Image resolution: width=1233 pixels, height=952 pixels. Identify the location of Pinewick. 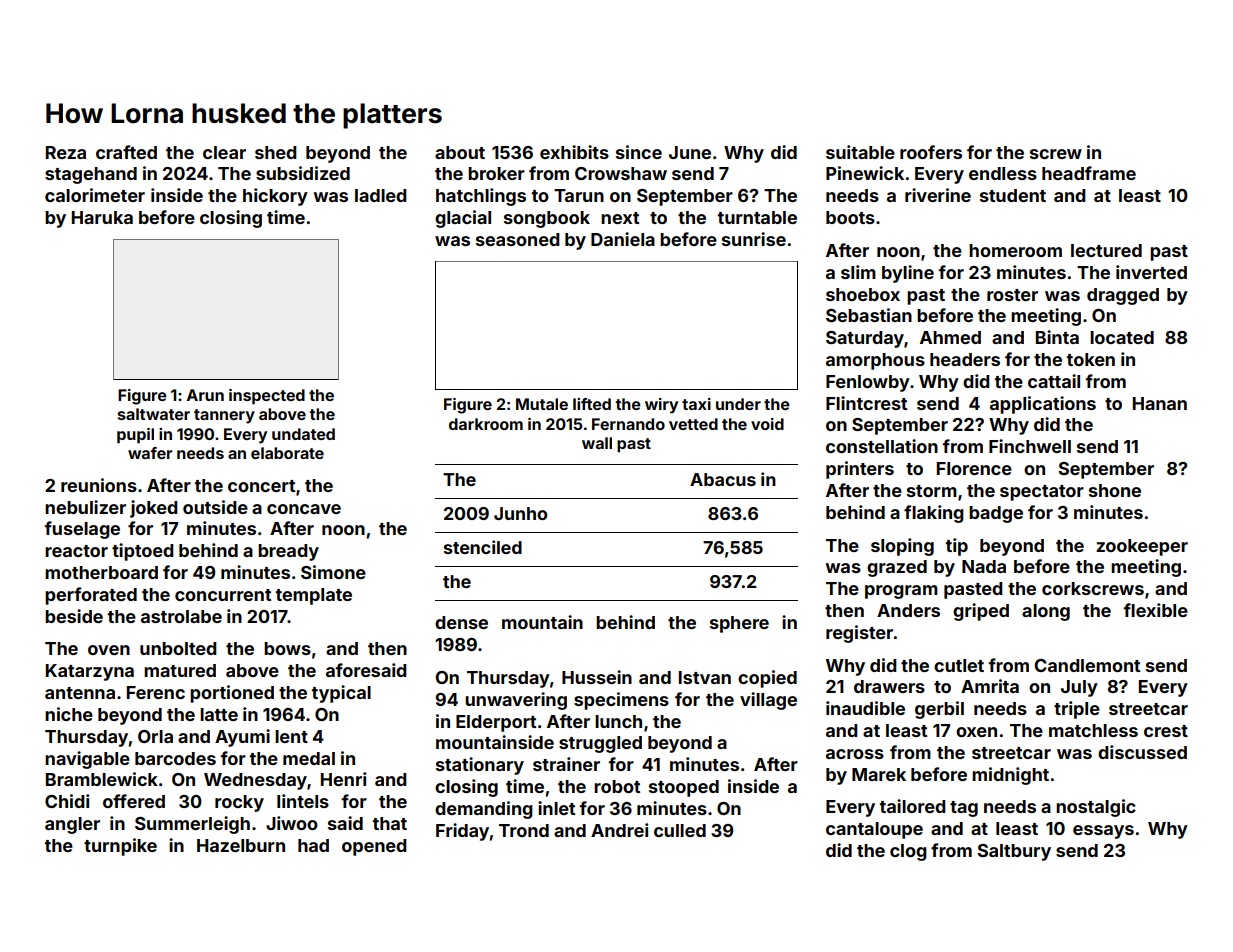
(865, 173).
